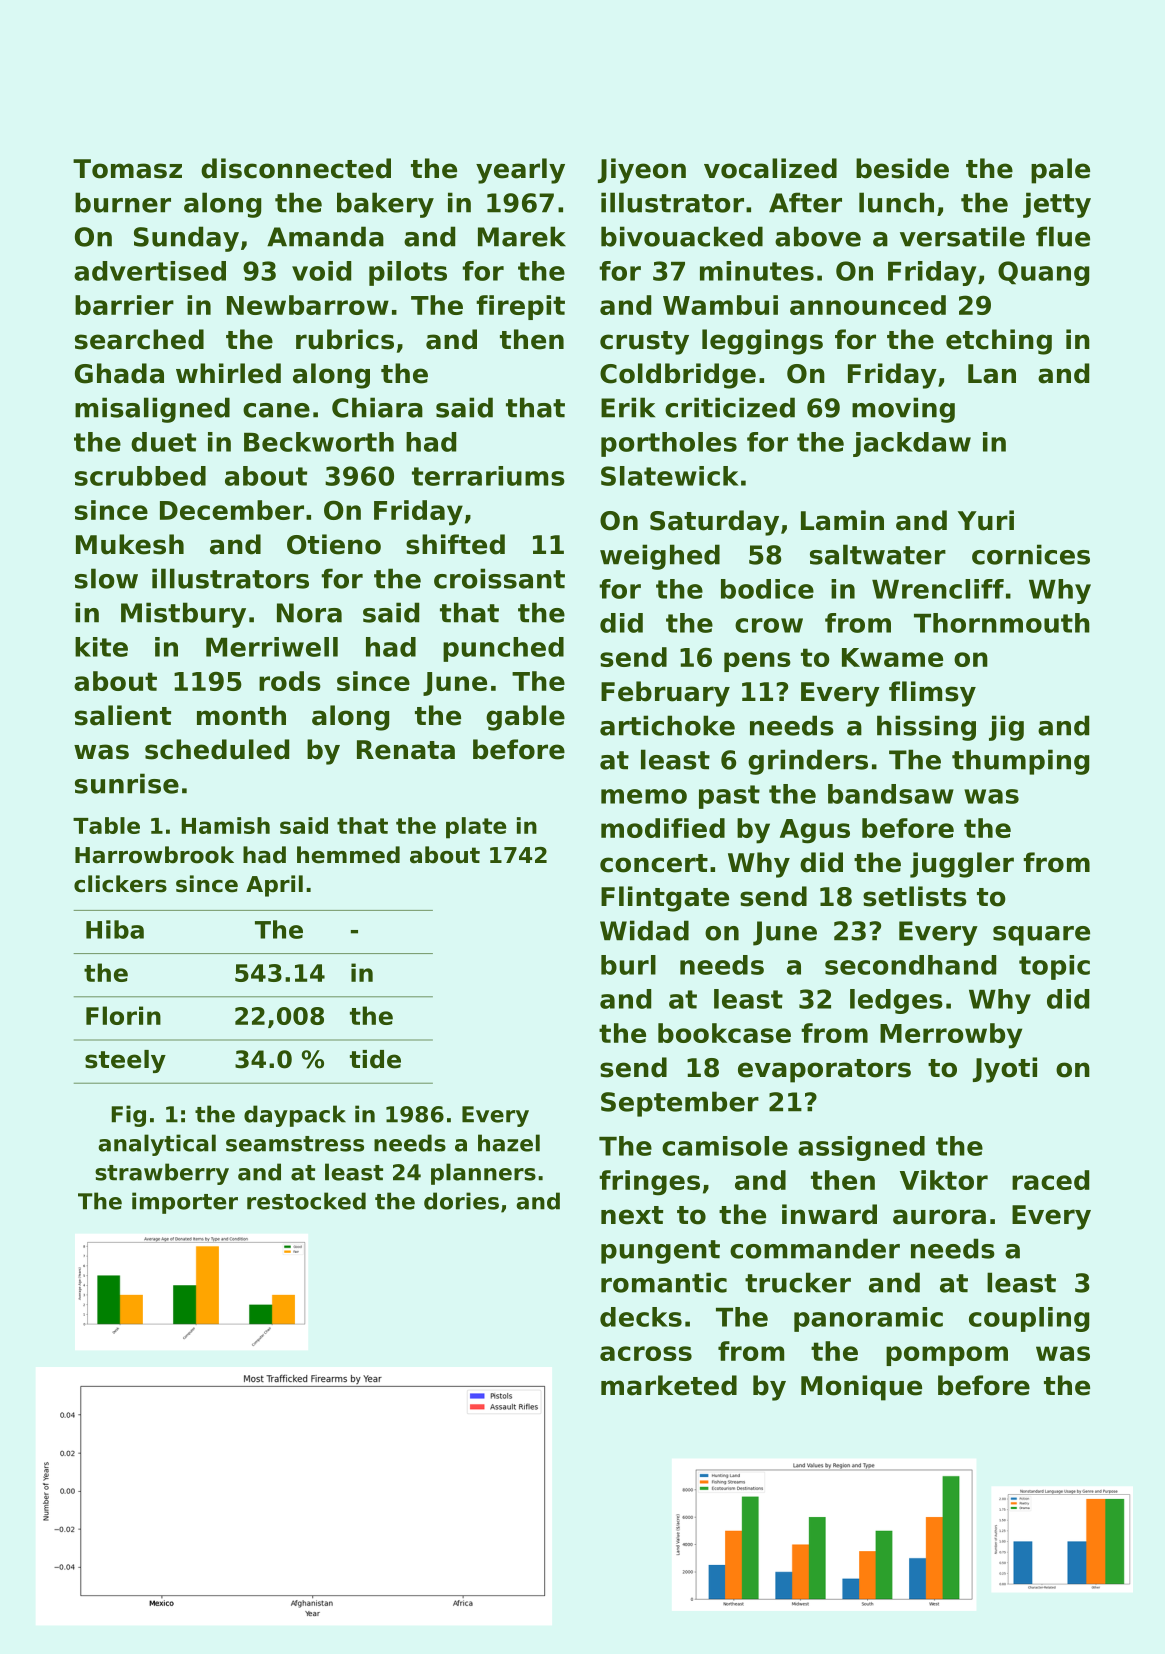 The image size is (1165, 1654). What do you see at coordinates (644, 796) in the screenshot?
I see `memo` at bounding box center [644, 796].
